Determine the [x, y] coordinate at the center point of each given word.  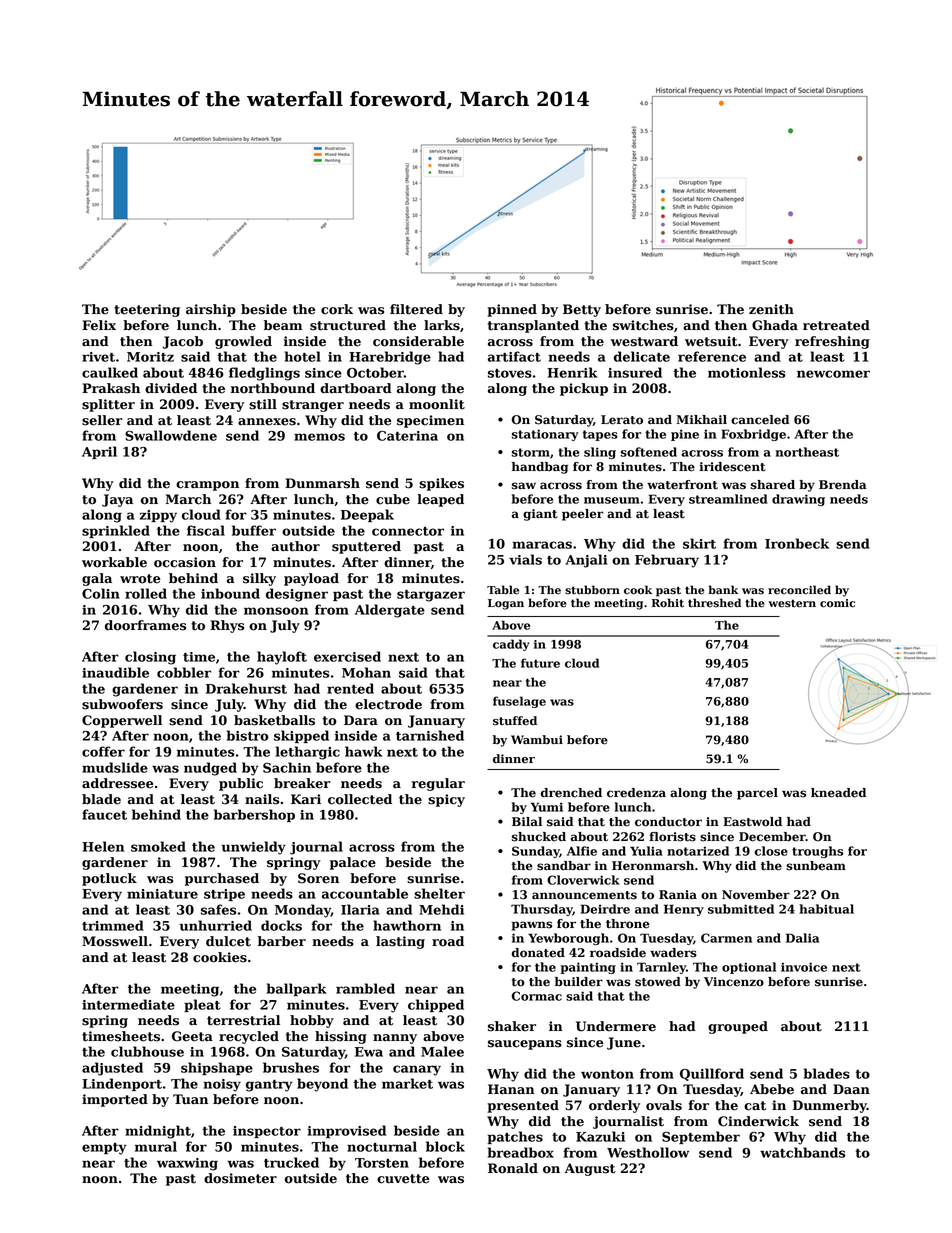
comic [837, 603]
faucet [104, 814]
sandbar [564, 866]
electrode [388, 704]
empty [104, 1149]
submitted [741, 909]
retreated [836, 325]
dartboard [356, 388]
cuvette [403, 1179]
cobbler [184, 672]
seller [102, 420]
